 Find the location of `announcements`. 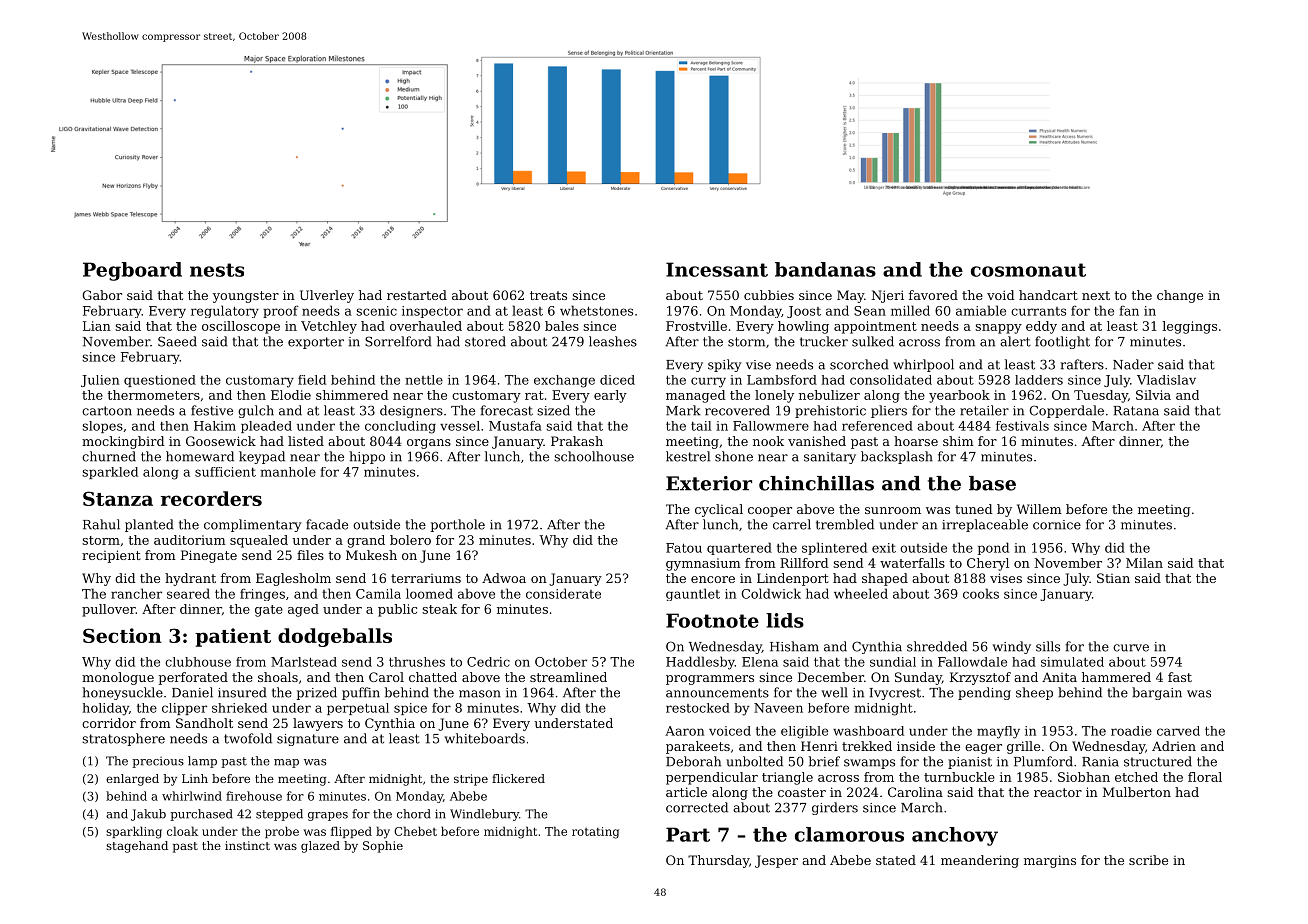

announcements is located at coordinates (717, 693).
